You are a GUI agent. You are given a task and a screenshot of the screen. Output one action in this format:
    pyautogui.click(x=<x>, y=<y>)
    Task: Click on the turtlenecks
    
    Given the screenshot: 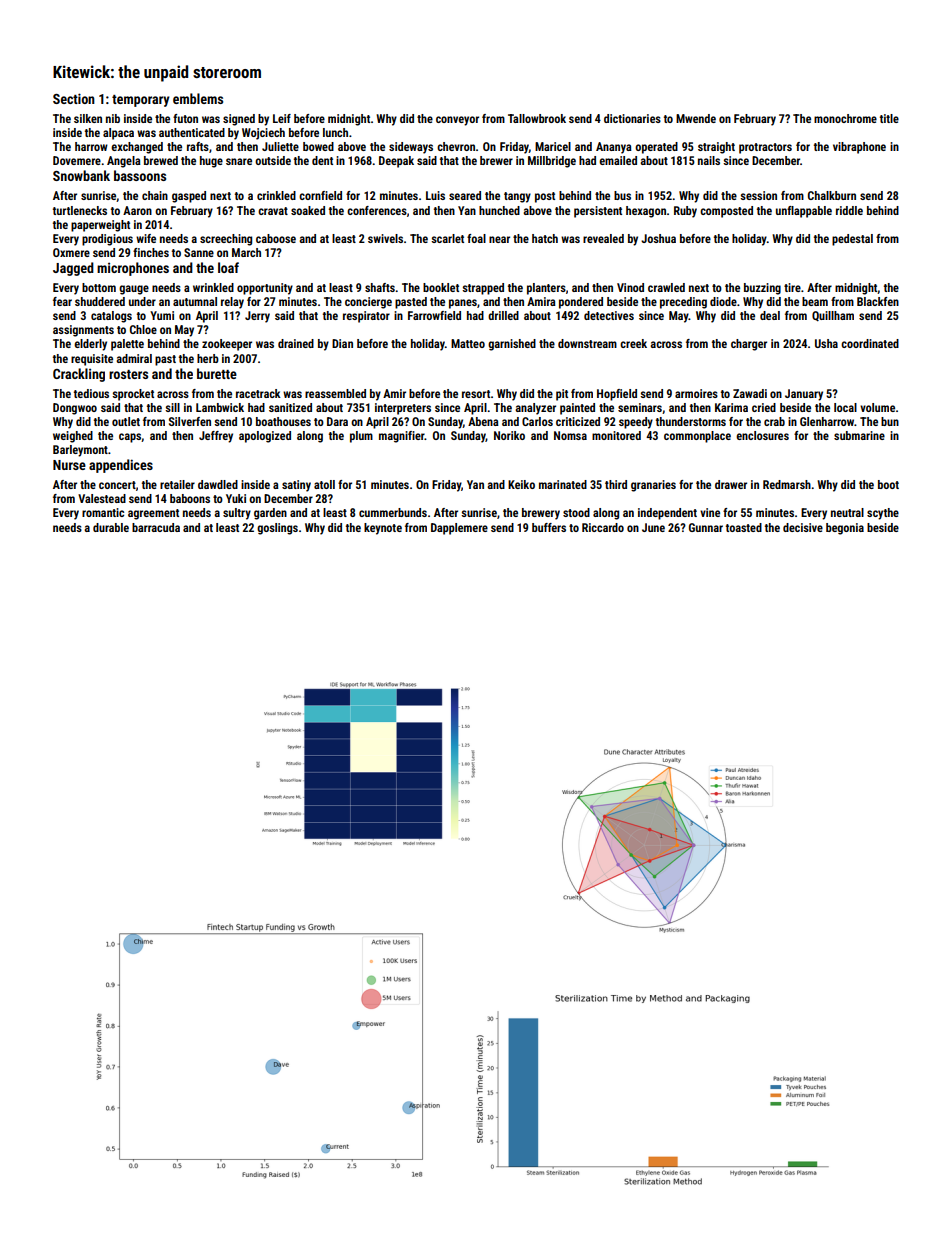 What is the action you would take?
    pyautogui.click(x=80, y=210)
